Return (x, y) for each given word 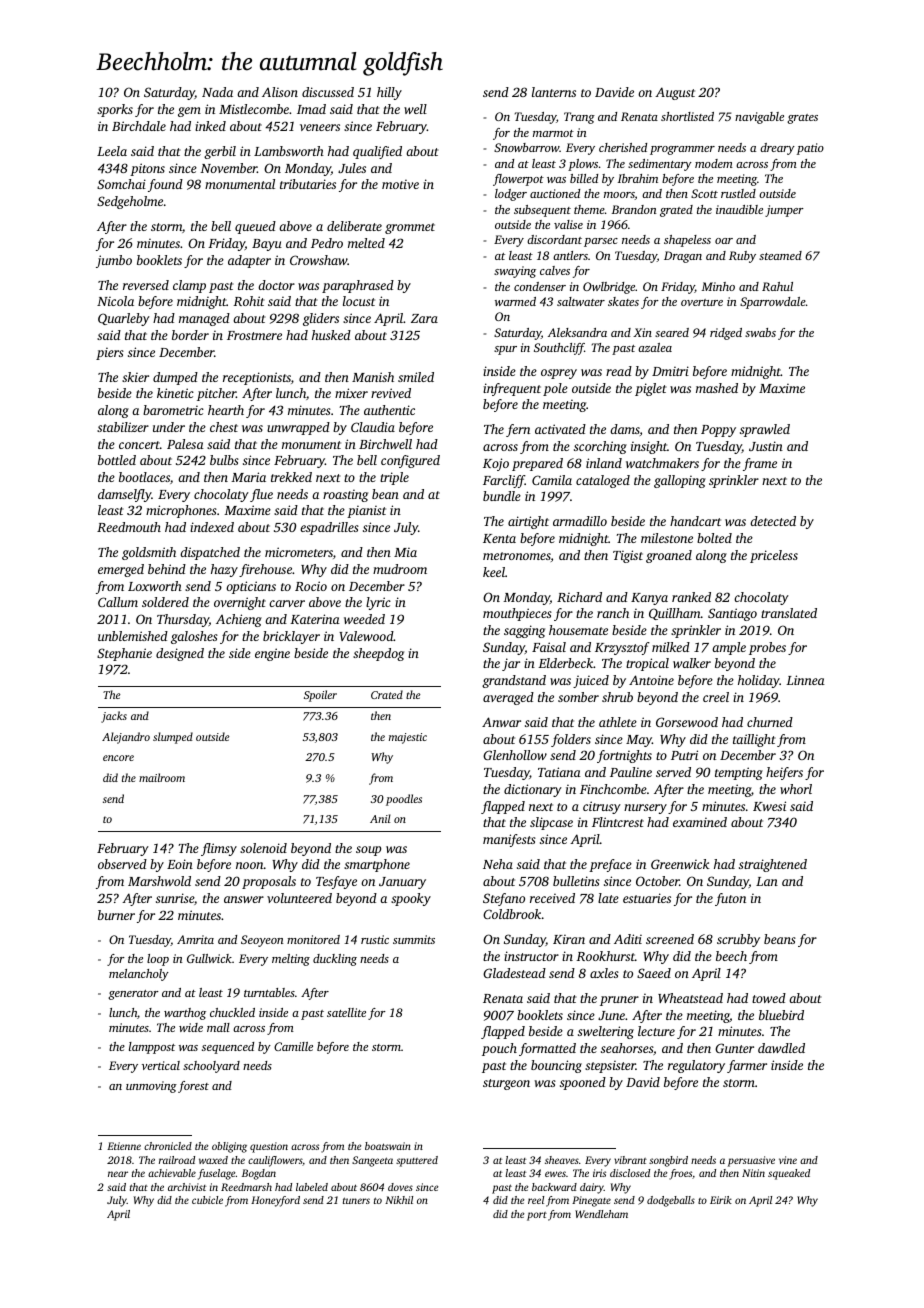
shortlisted (687, 116)
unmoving (151, 1087)
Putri (684, 755)
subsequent (542, 211)
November (228, 168)
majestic (408, 738)
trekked (291, 477)
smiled (416, 377)
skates (623, 301)
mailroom (162, 777)
